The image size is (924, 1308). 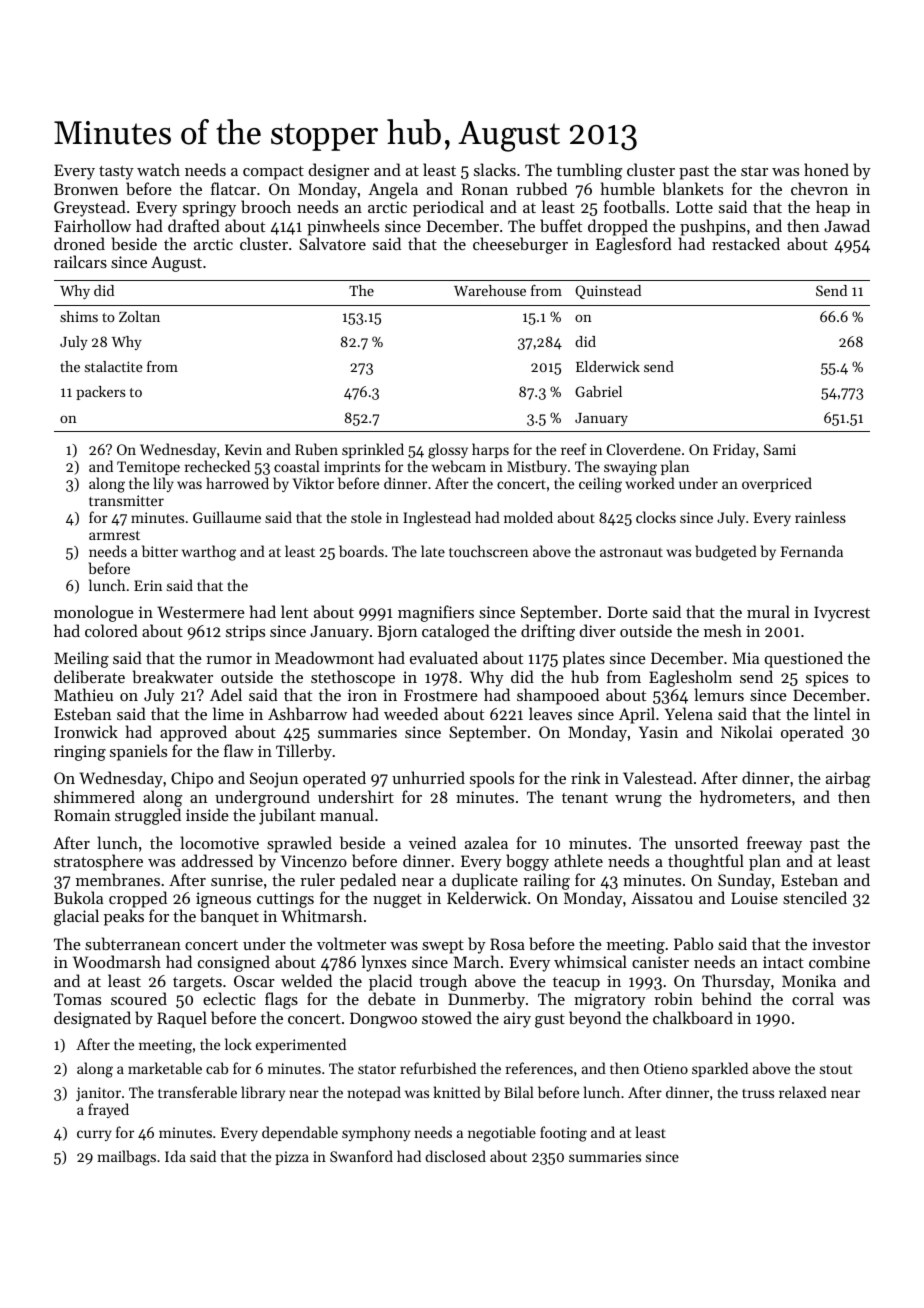 I want to click on relaxed, so click(x=803, y=1092).
